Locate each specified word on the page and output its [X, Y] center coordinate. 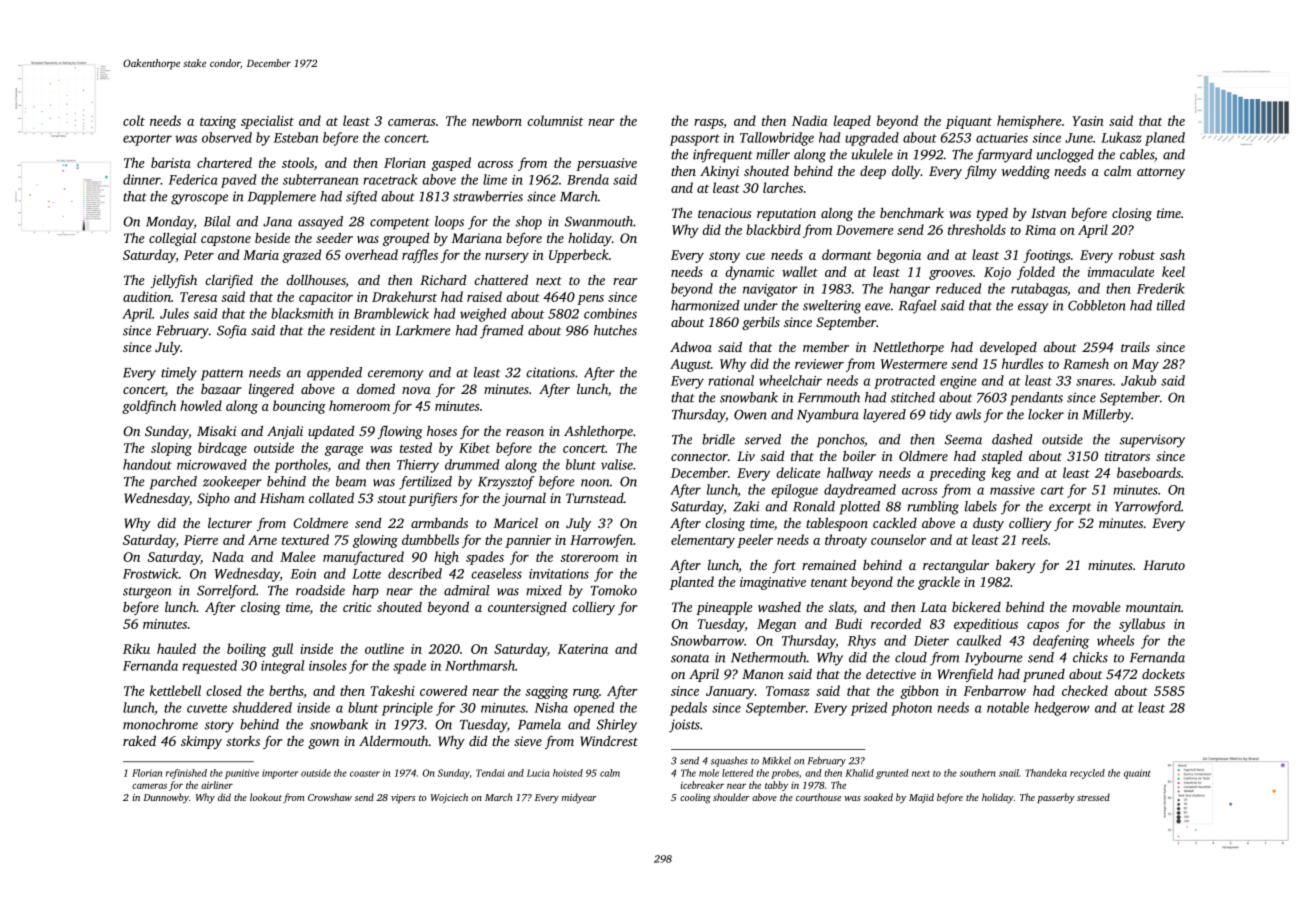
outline [384, 648]
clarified [229, 281]
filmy [981, 172]
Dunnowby [166, 798]
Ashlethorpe [598, 432]
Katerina [583, 649]
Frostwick [151, 573]
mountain [1153, 607]
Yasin [1088, 121]
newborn [497, 120]
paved [239, 181]
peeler [755, 541]
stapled [1002, 457]
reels [1035, 539]
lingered [271, 390]
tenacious [724, 213]
